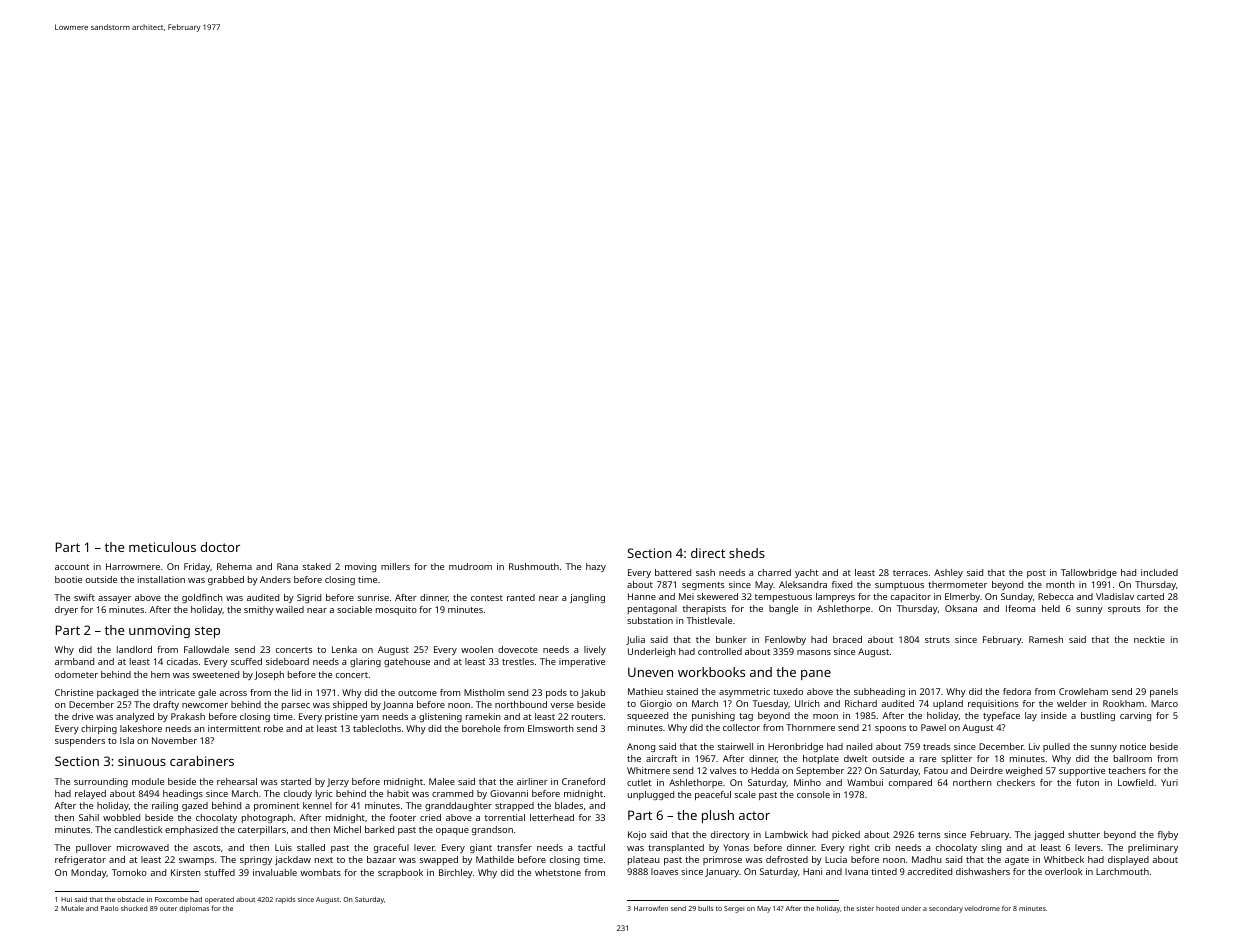  I want to click on diplomas, so click(194, 909).
